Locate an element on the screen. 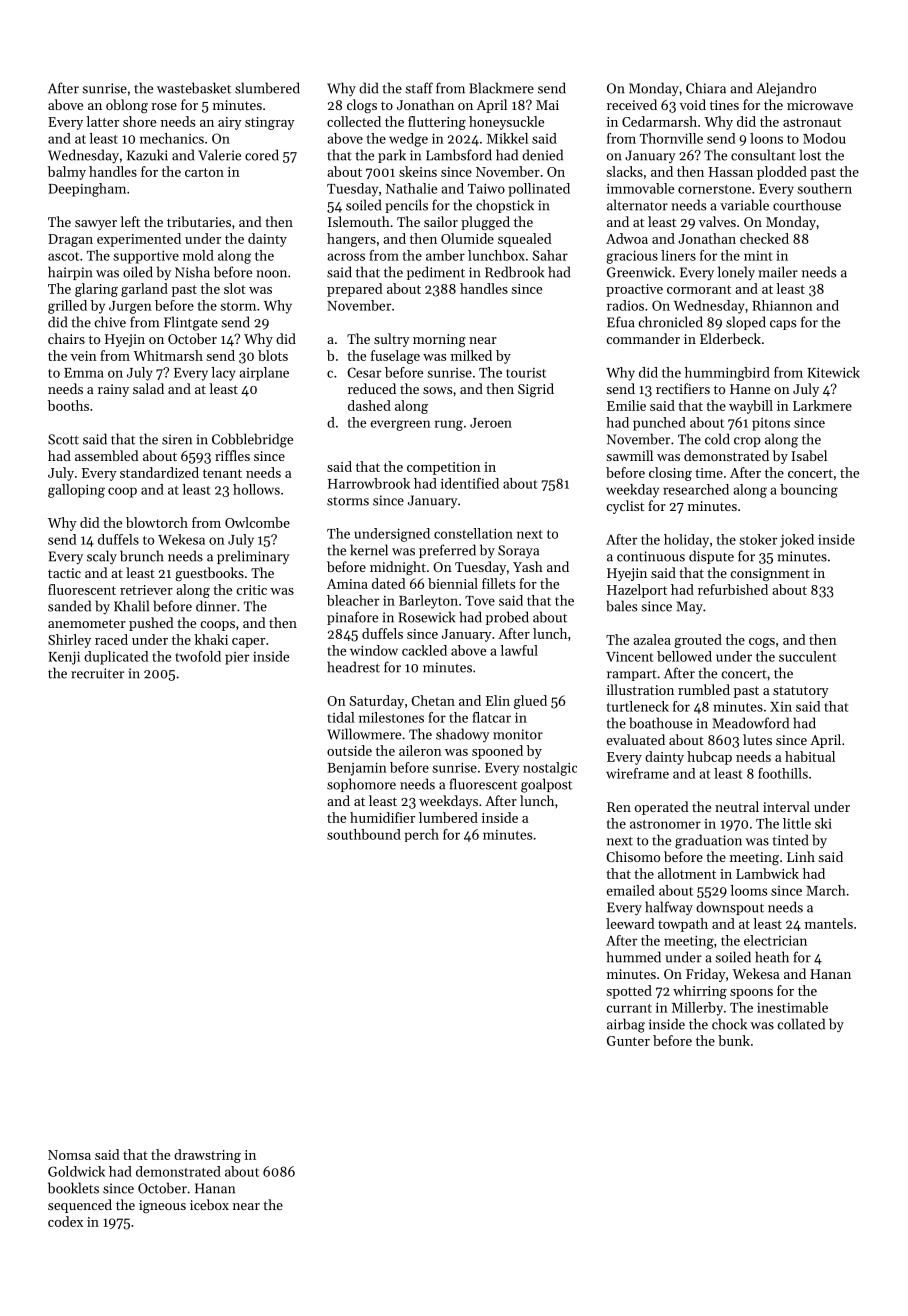 The width and height of the screenshot is (908, 1316). recruiter is located at coordinates (97, 673).
